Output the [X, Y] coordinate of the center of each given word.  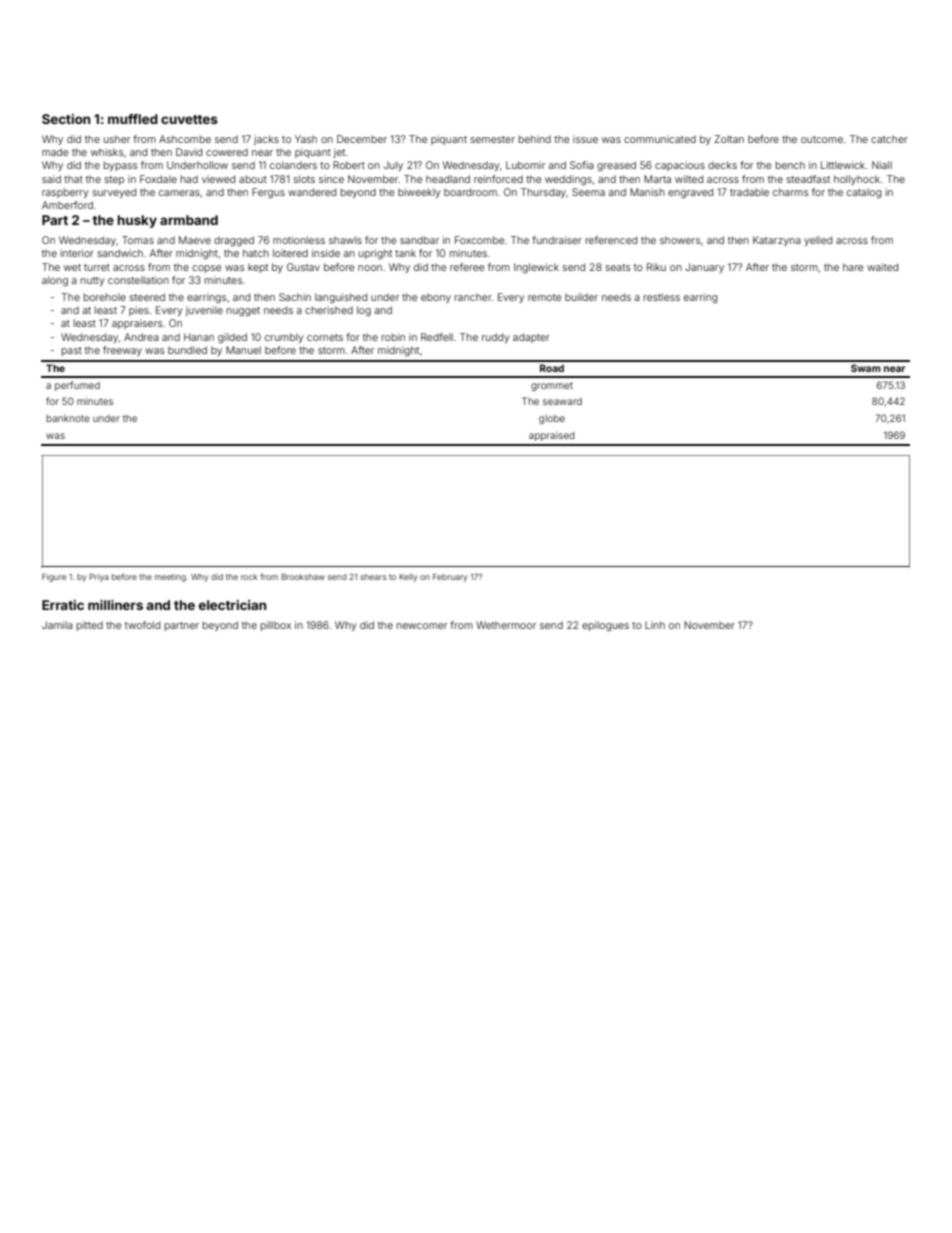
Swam [866, 368]
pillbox [276, 626]
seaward [562, 401]
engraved [690, 193]
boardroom [470, 192]
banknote [68, 418]
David [189, 152]
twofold [142, 625]
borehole [105, 297]
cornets [325, 337]
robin [393, 337]
